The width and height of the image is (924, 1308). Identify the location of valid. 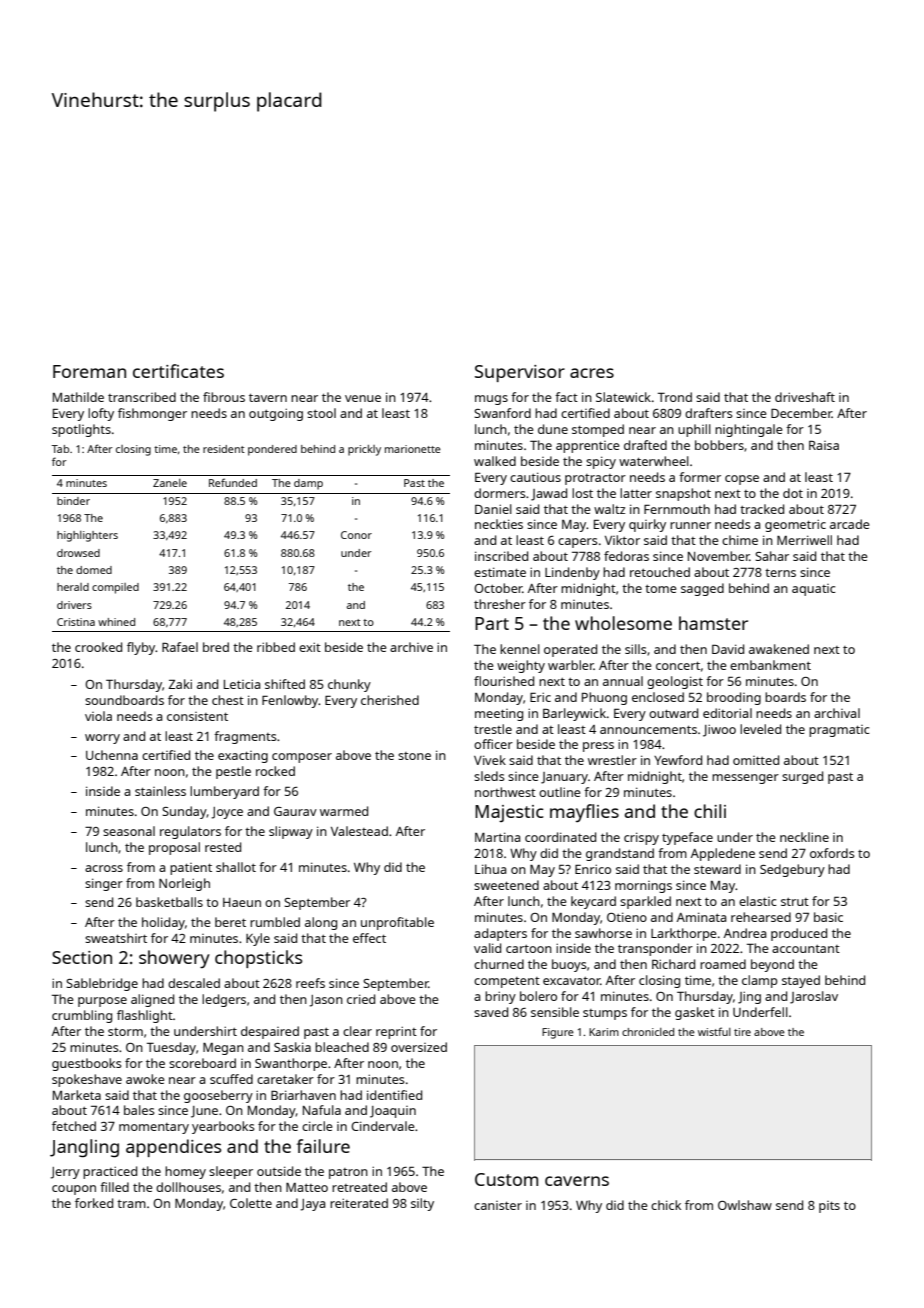
(487, 948).
